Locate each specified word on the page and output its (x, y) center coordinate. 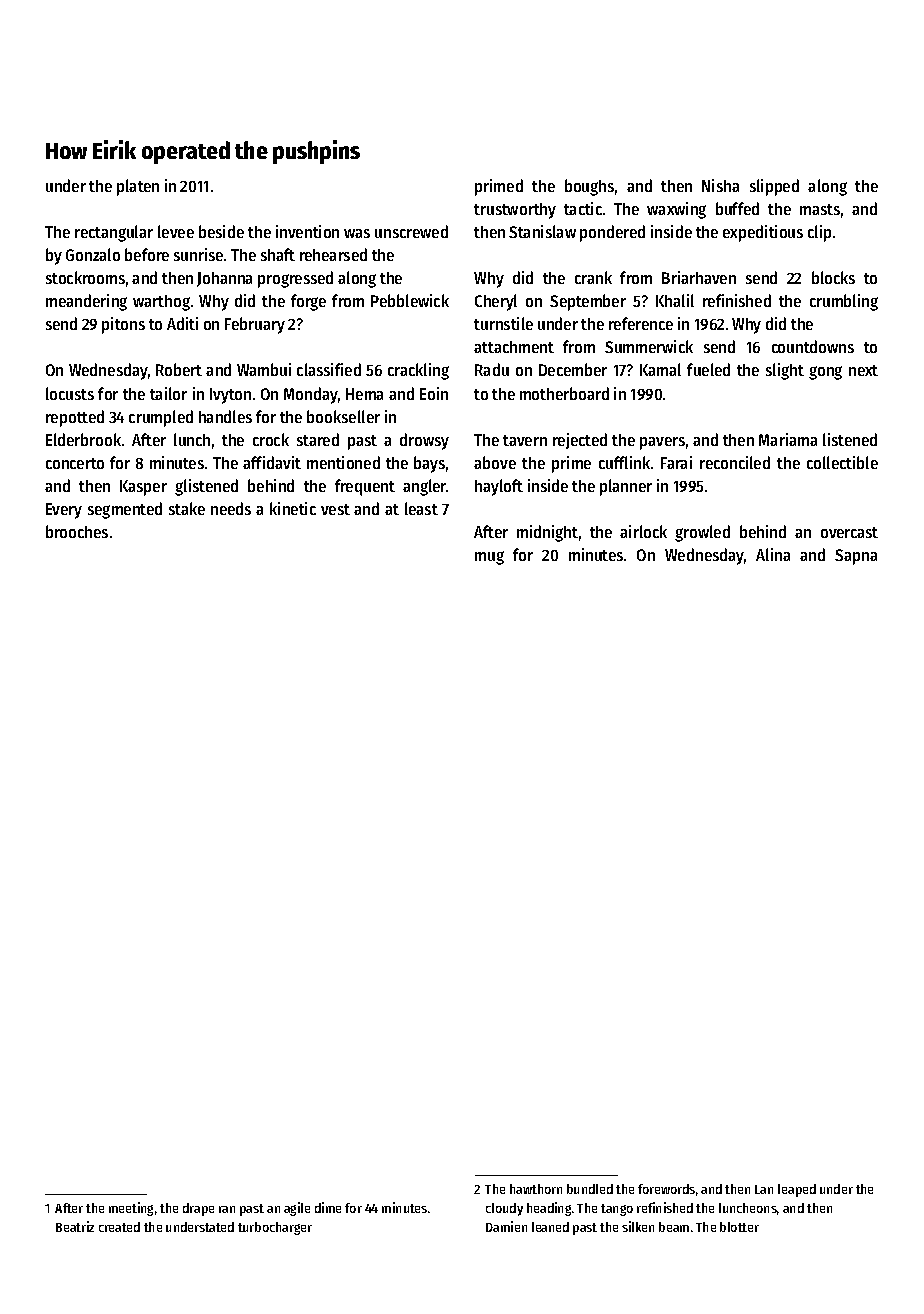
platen (138, 187)
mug (489, 558)
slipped (774, 187)
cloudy (504, 1209)
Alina (773, 554)
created (119, 1227)
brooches (77, 531)
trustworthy (515, 211)
